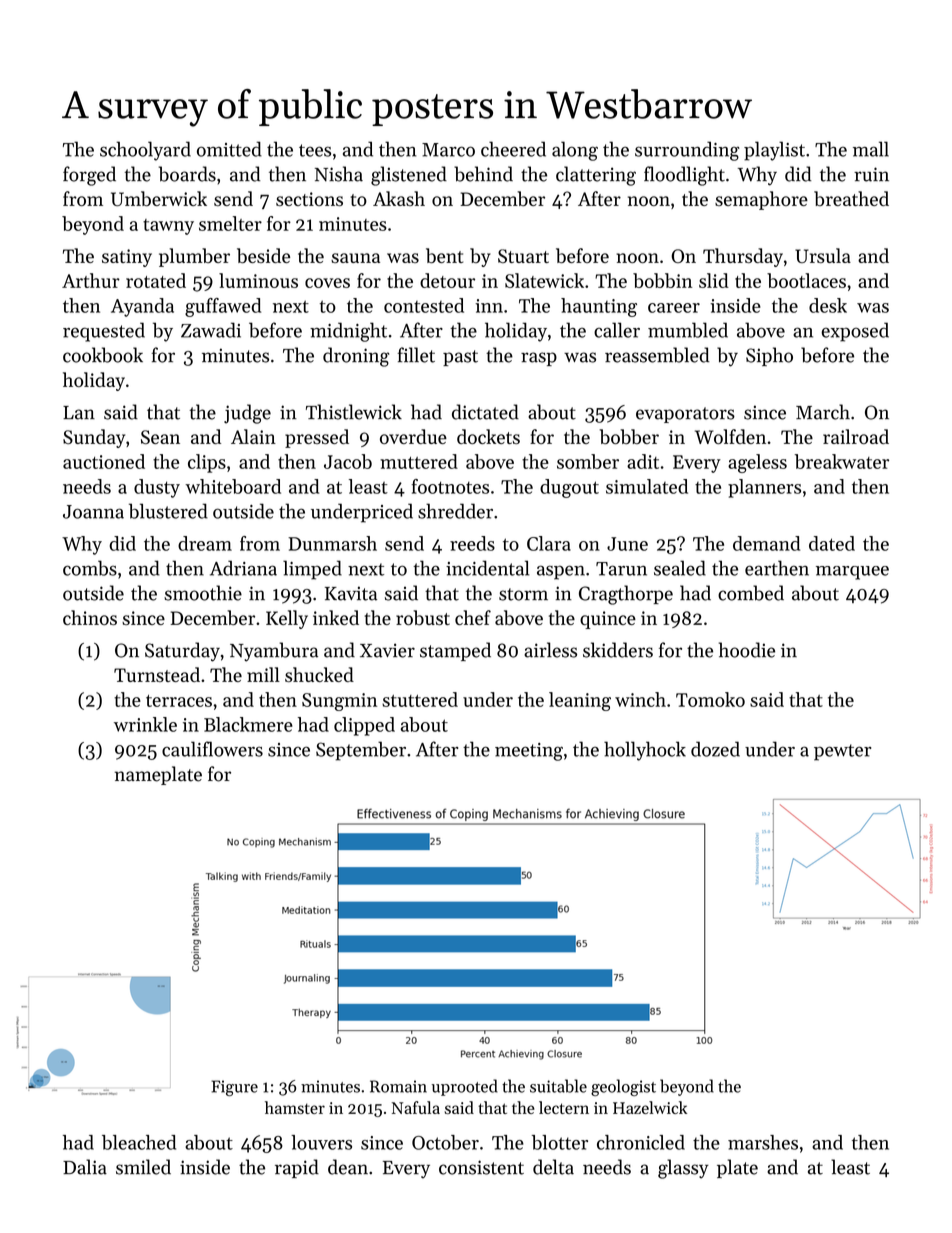 The height and width of the screenshot is (1233, 952). What do you see at coordinates (774, 151) in the screenshot?
I see `playlist` at bounding box center [774, 151].
